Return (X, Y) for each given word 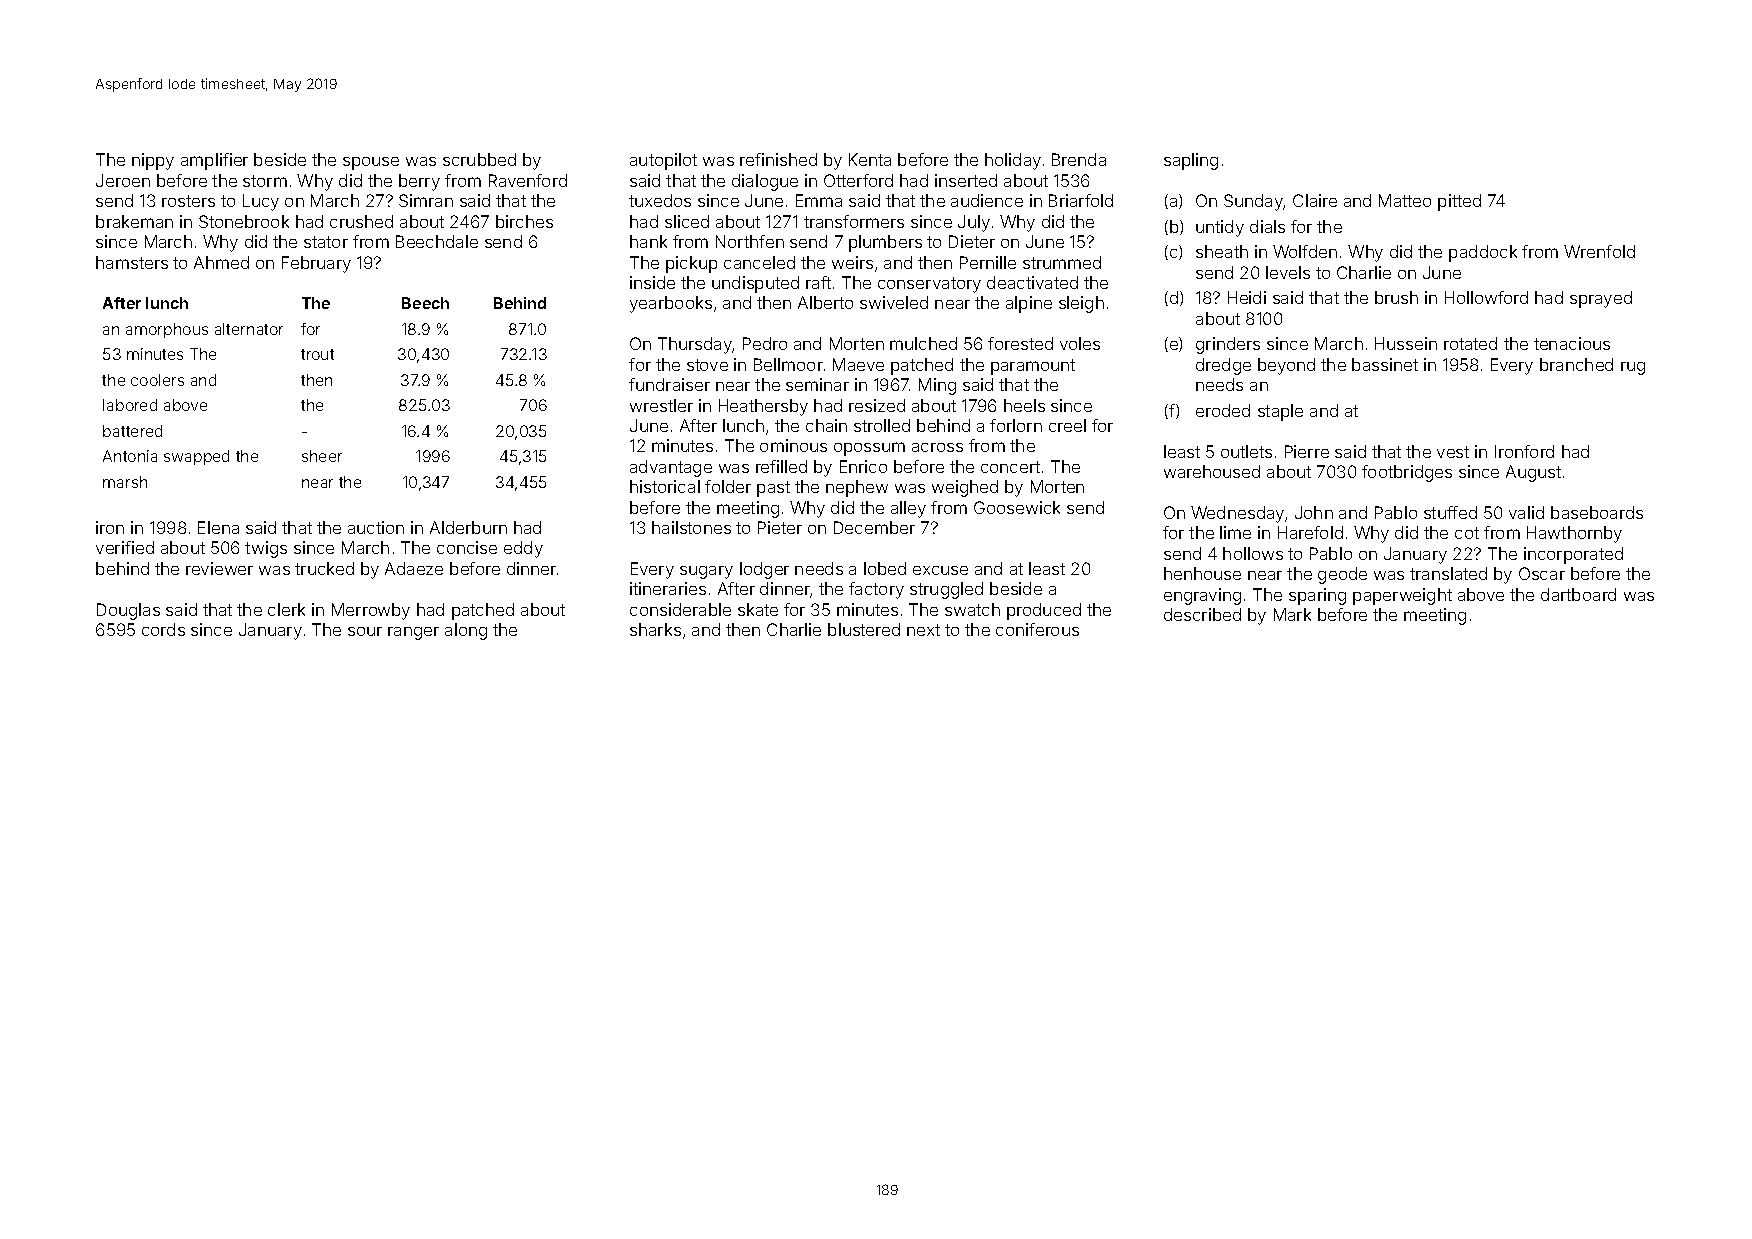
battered (132, 431)
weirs (852, 262)
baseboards (1597, 512)
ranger (413, 633)
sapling (1191, 161)
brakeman (134, 221)
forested (1020, 343)
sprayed (1601, 299)
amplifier (214, 161)
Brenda (1079, 159)
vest (1453, 452)
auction (376, 527)
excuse (940, 570)
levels (1288, 272)
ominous (793, 445)
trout (317, 354)
